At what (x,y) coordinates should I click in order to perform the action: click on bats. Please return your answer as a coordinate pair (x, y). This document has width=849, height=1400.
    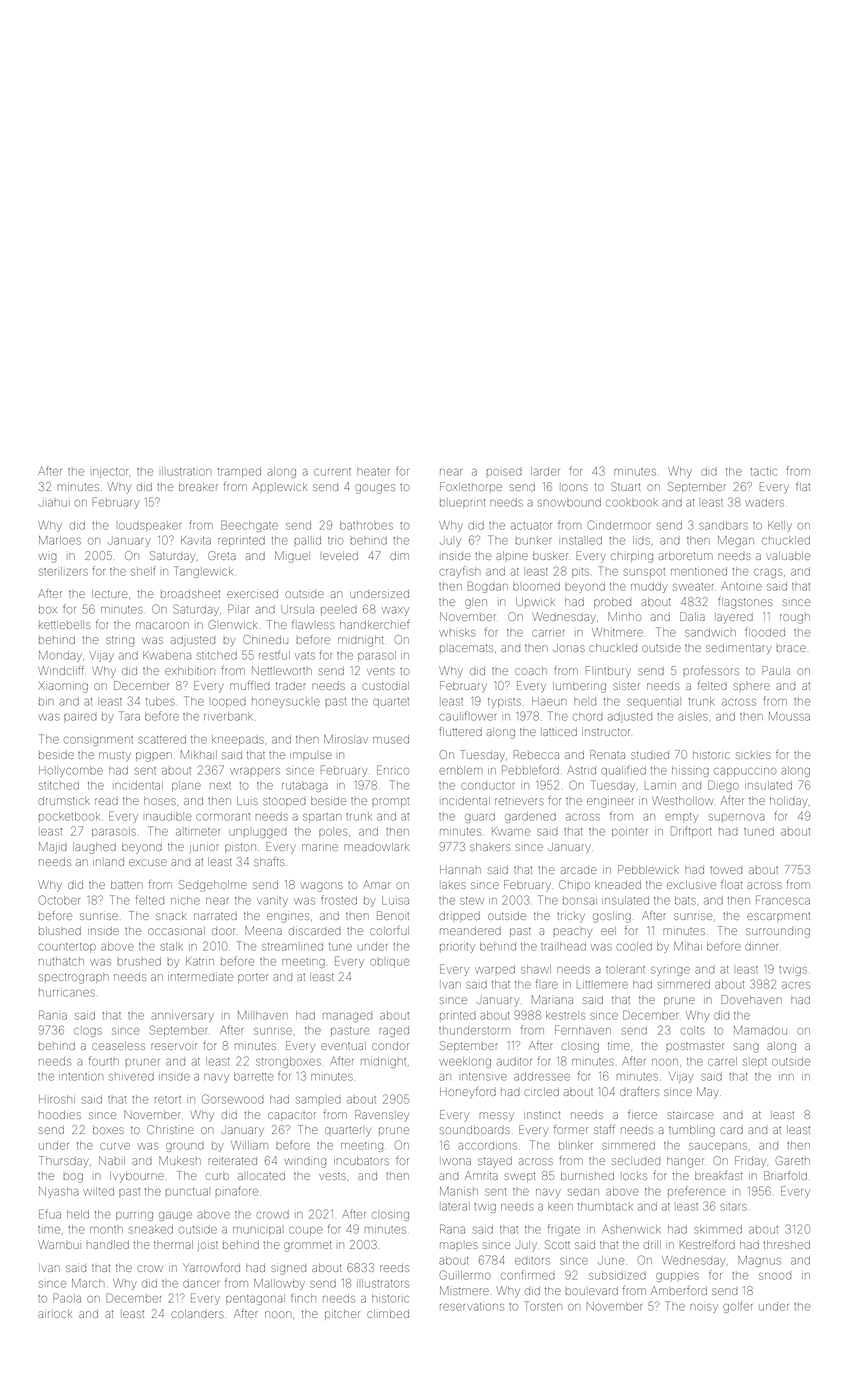
    Looking at the image, I should click on (685, 900).
